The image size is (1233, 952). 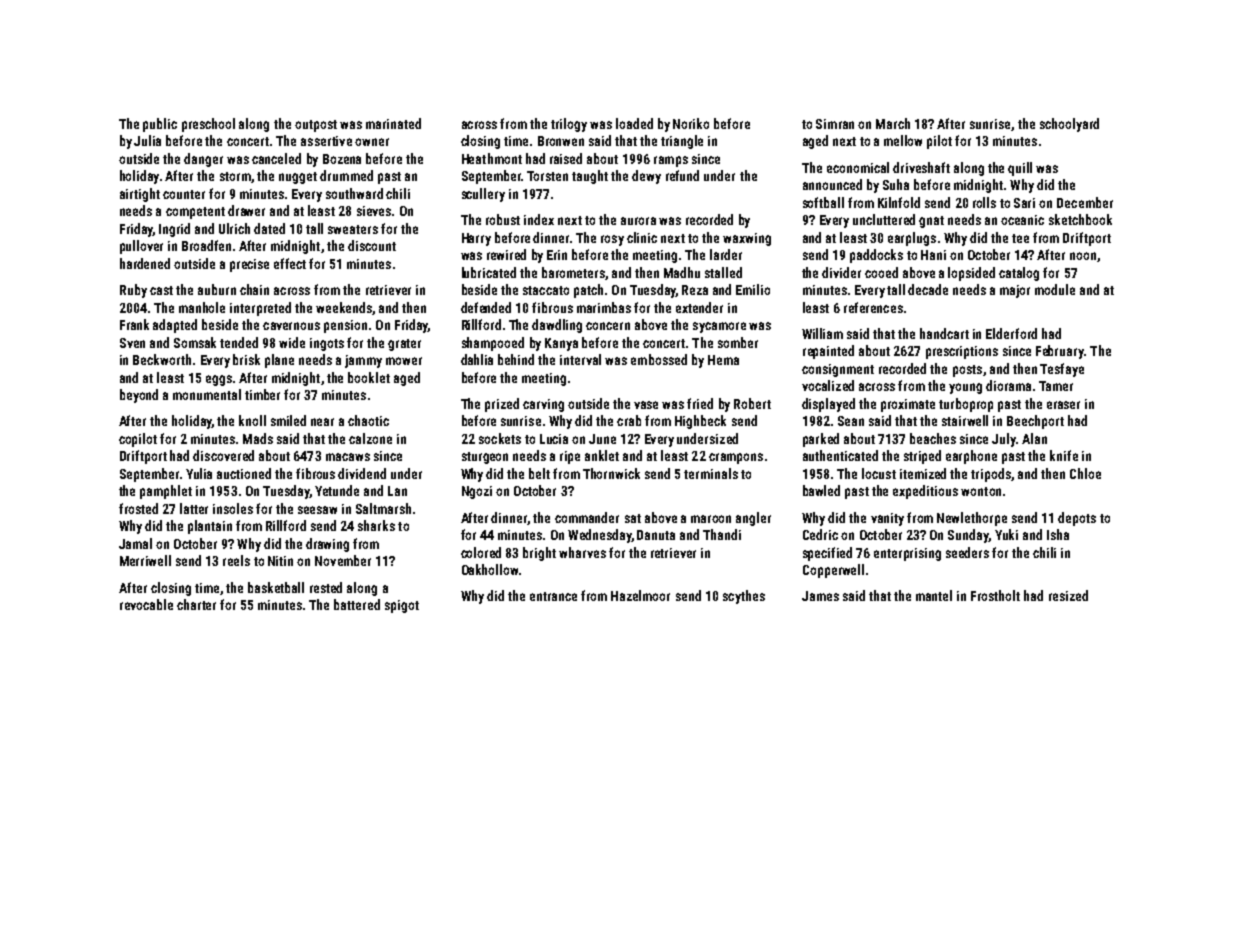 I want to click on February, so click(x=1060, y=352).
